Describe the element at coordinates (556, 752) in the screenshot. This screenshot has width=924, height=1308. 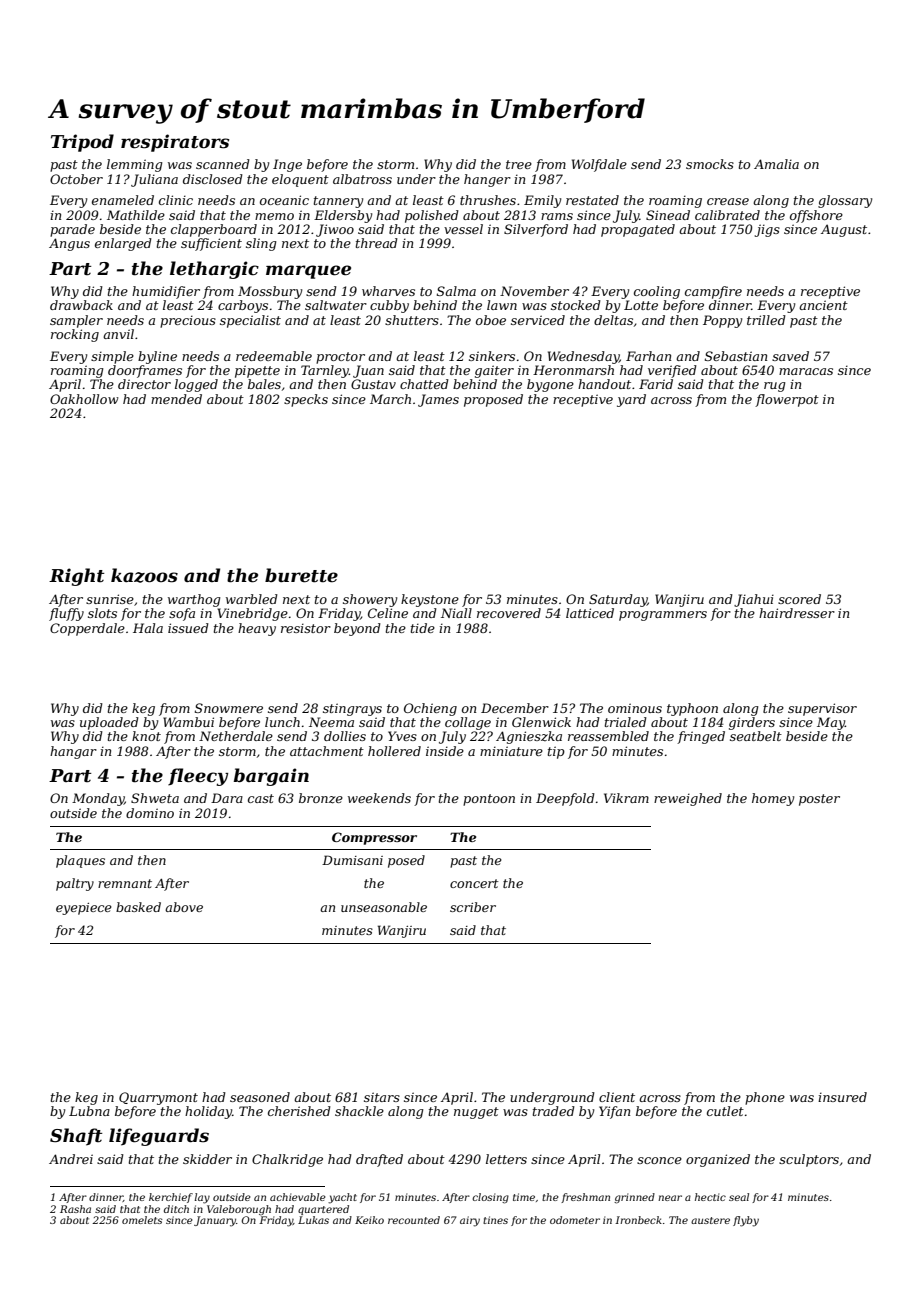
I see `tip` at that location.
